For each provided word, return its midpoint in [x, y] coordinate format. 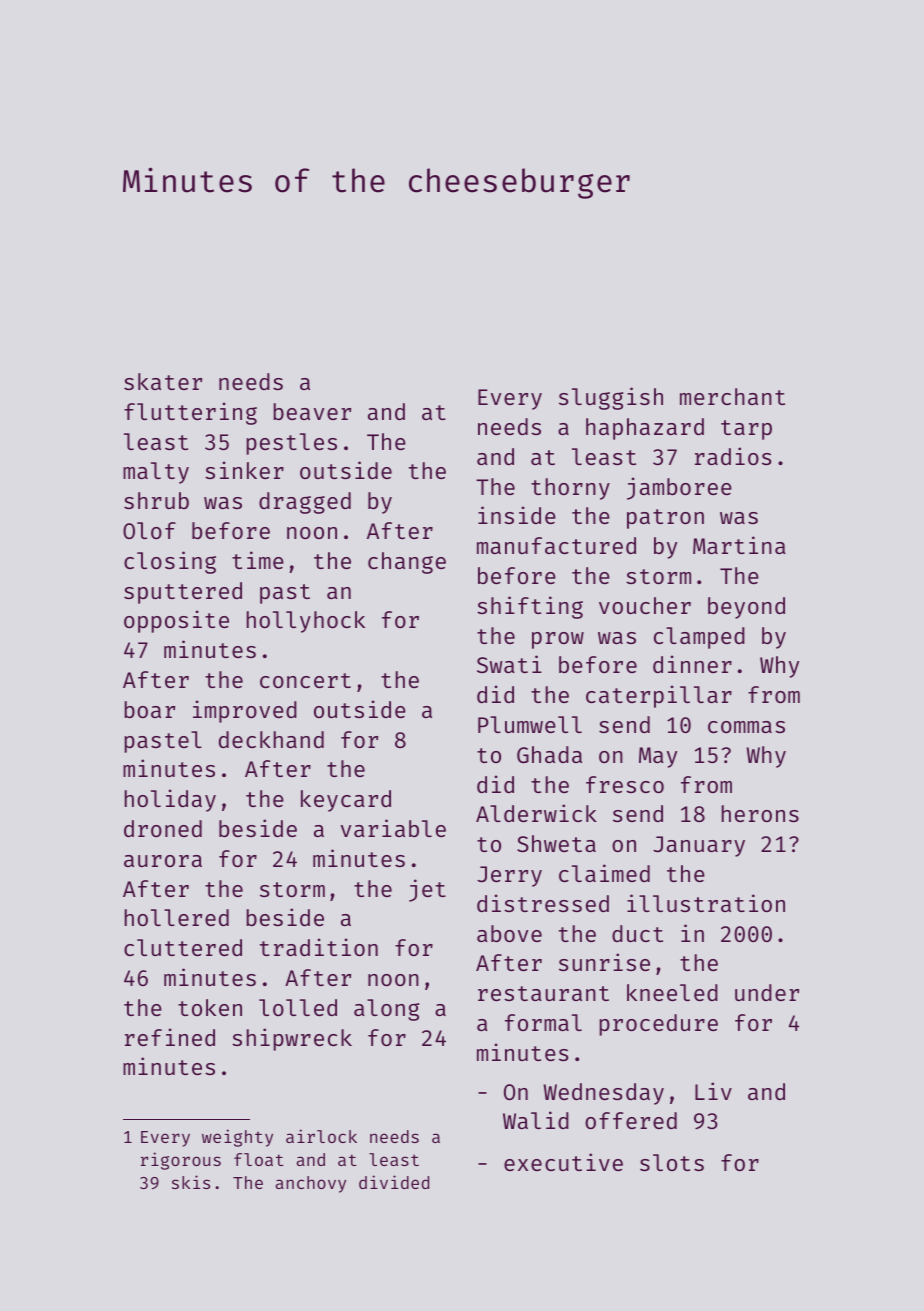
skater [163, 381]
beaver [312, 411]
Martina [739, 545]
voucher [645, 605]
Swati [509, 664]
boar [149, 709]
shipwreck [292, 1039]
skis [191, 1182]
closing [170, 562]
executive [563, 1162]
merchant [732, 396]
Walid [536, 1120]
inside [517, 515]
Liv [713, 1091]
